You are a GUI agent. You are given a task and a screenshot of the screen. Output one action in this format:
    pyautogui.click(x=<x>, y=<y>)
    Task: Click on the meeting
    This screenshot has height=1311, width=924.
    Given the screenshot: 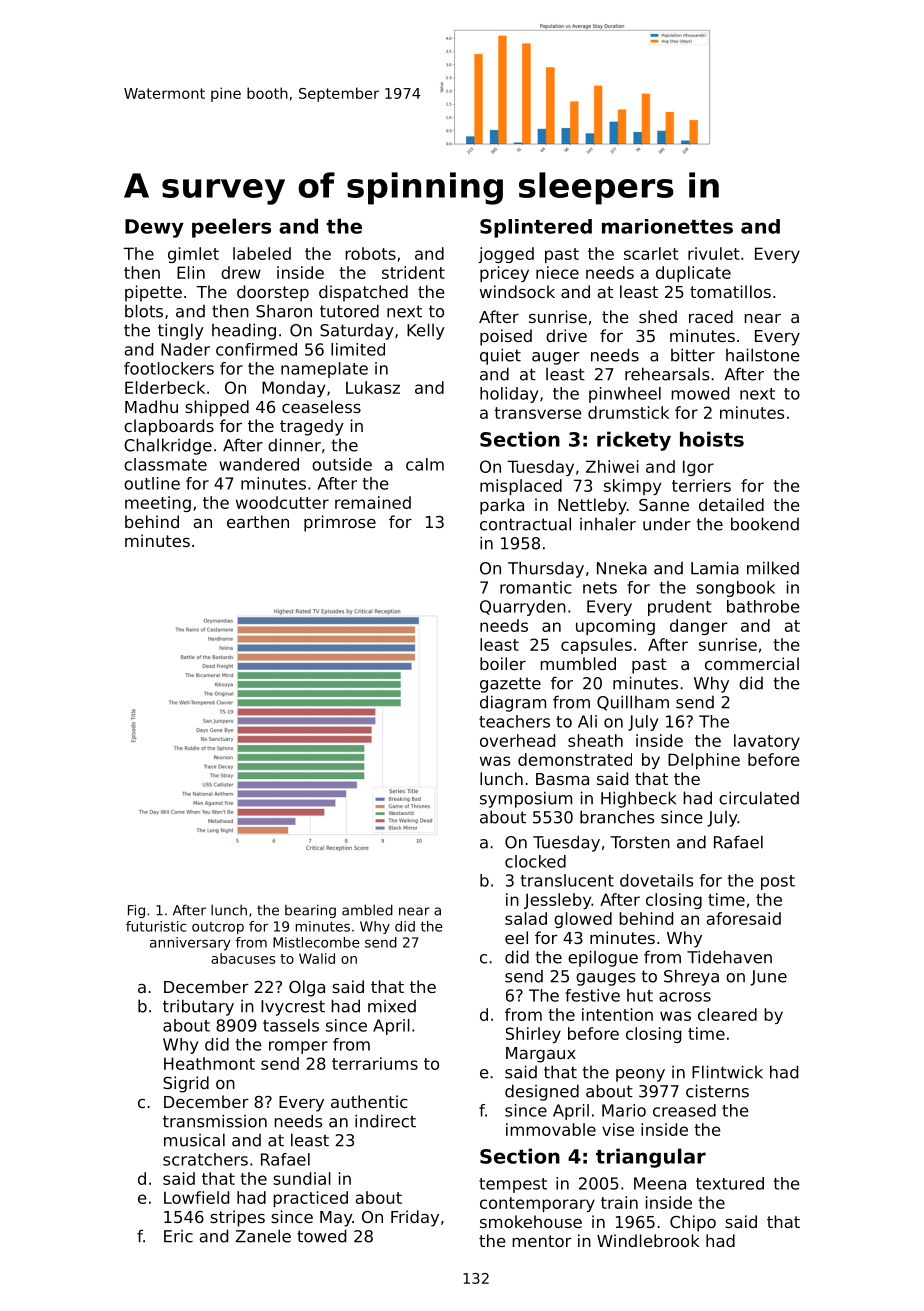 What is the action you would take?
    pyautogui.click(x=158, y=504)
